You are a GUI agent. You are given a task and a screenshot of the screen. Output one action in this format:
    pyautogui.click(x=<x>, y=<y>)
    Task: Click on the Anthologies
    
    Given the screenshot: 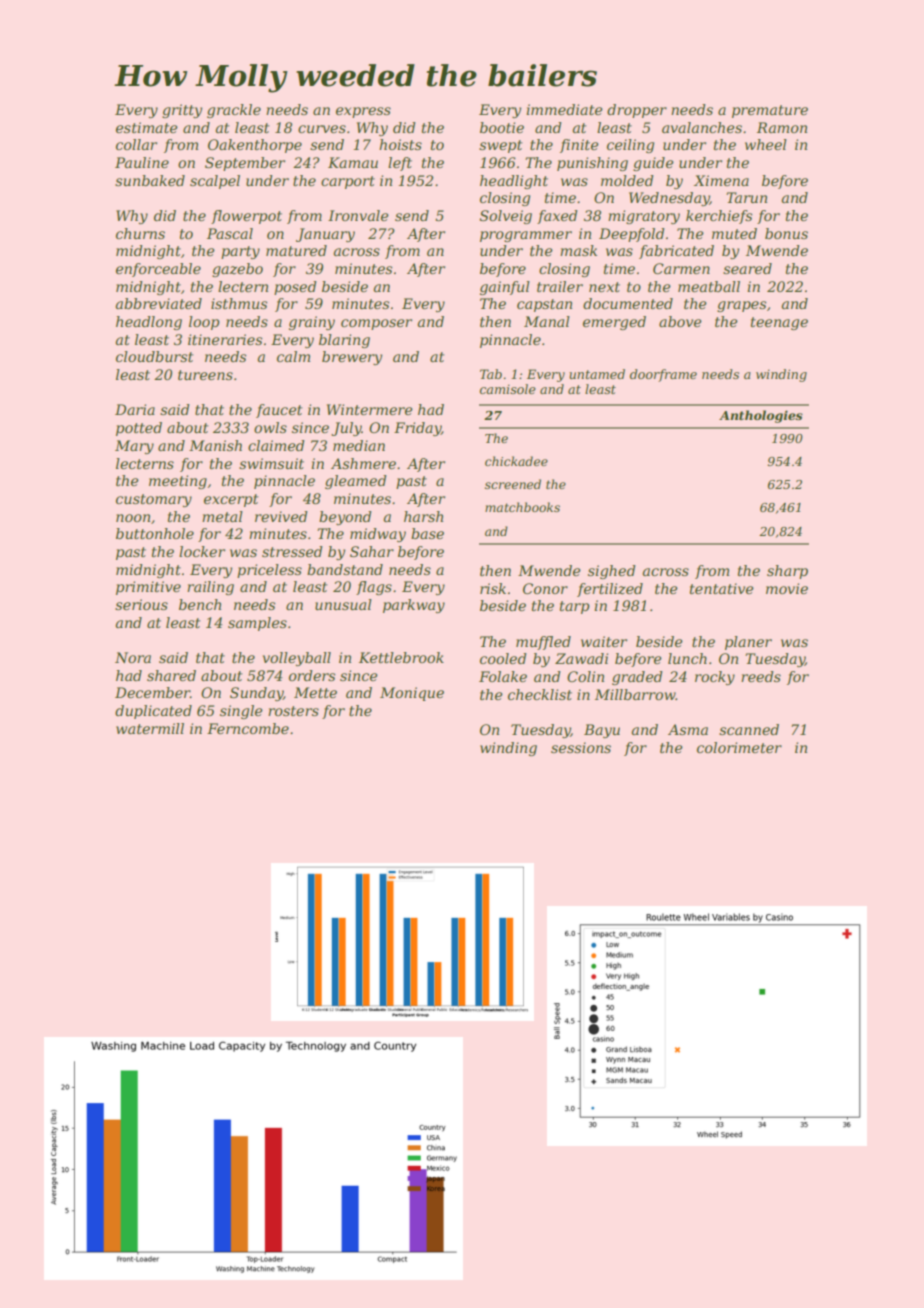 What is the action you would take?
    pyautogui.click(x=761, y=416)
